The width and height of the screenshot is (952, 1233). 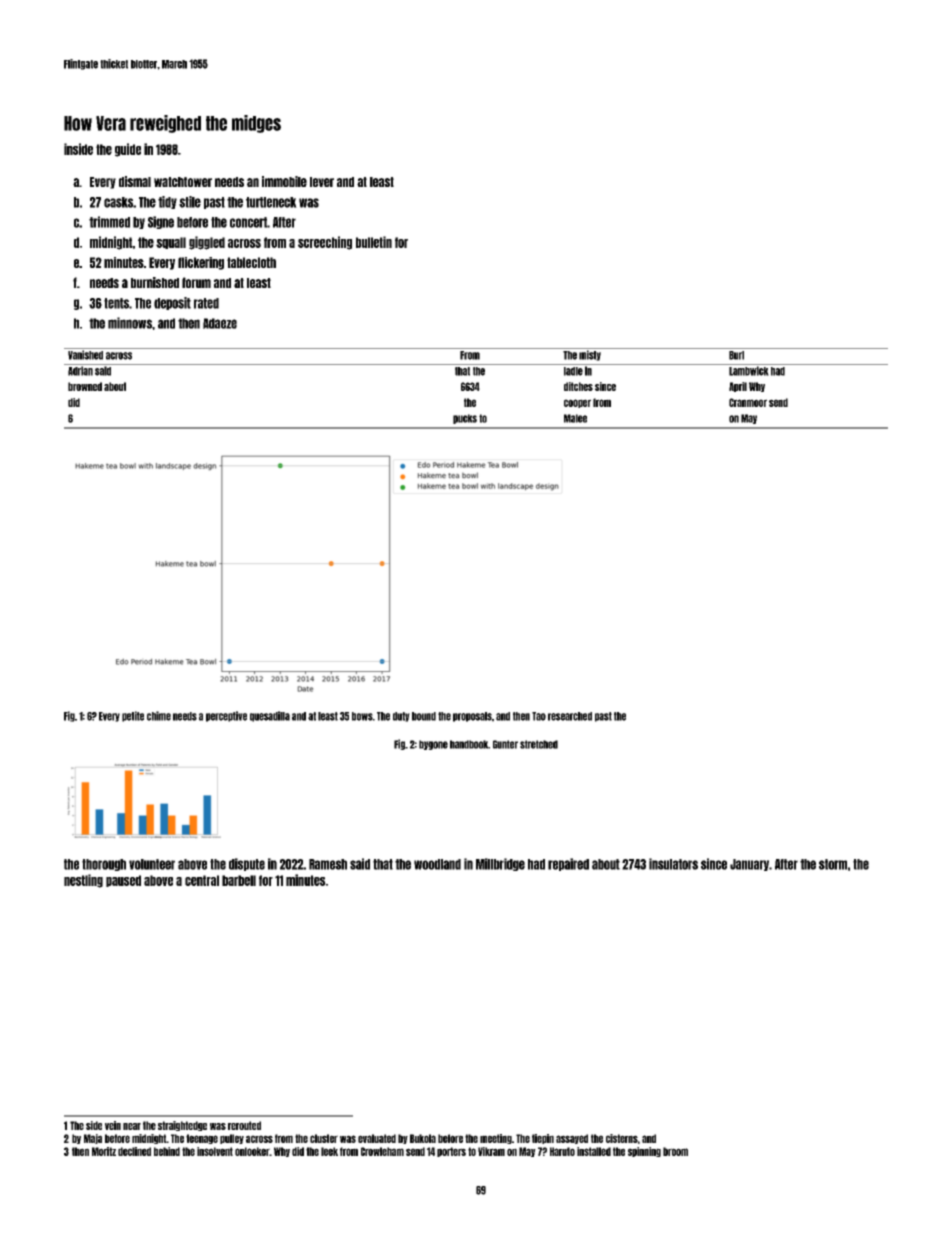 I want to click on nestling, so click(x=83, y=881).
